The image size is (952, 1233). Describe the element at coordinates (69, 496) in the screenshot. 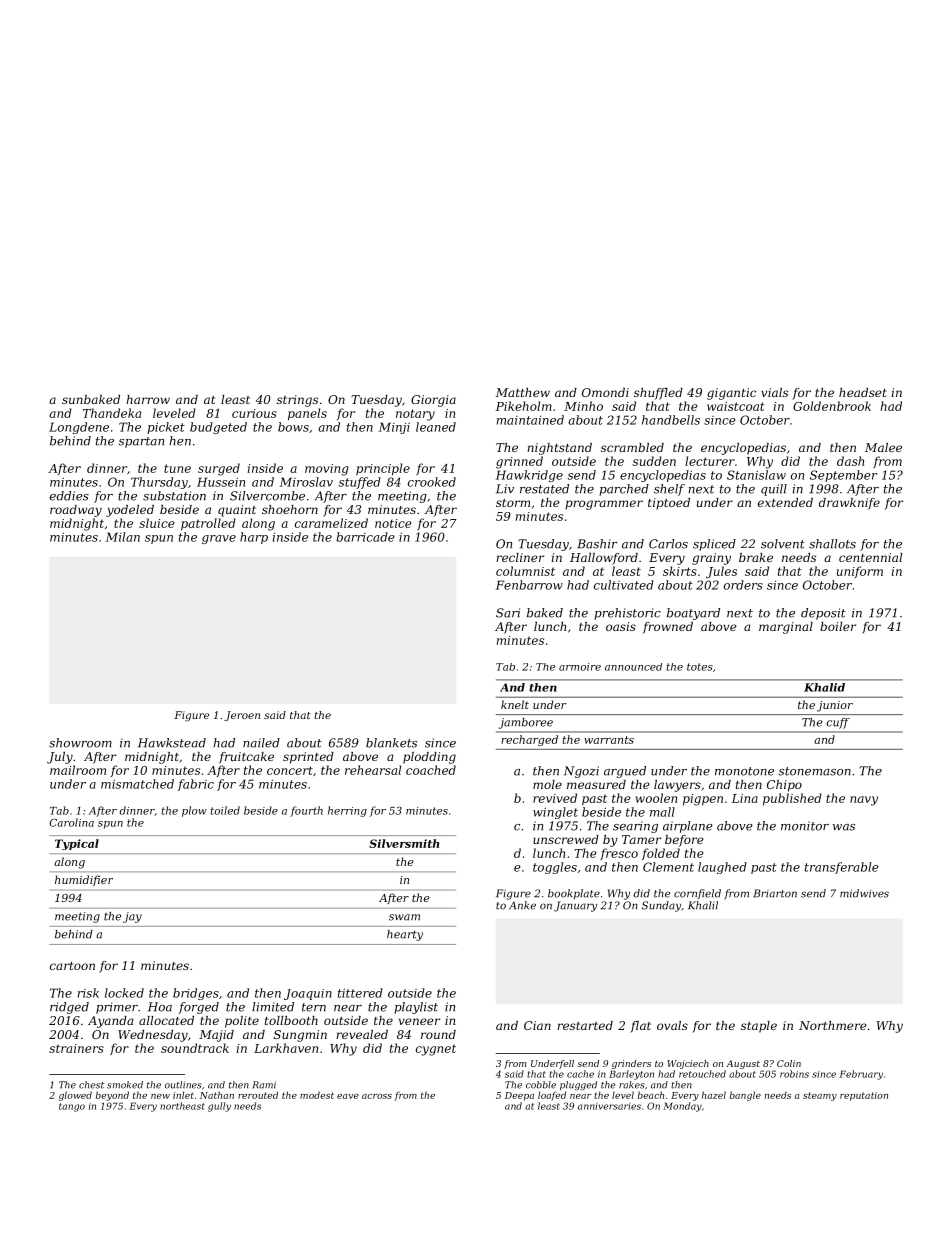

I see `eddies` at that location.
